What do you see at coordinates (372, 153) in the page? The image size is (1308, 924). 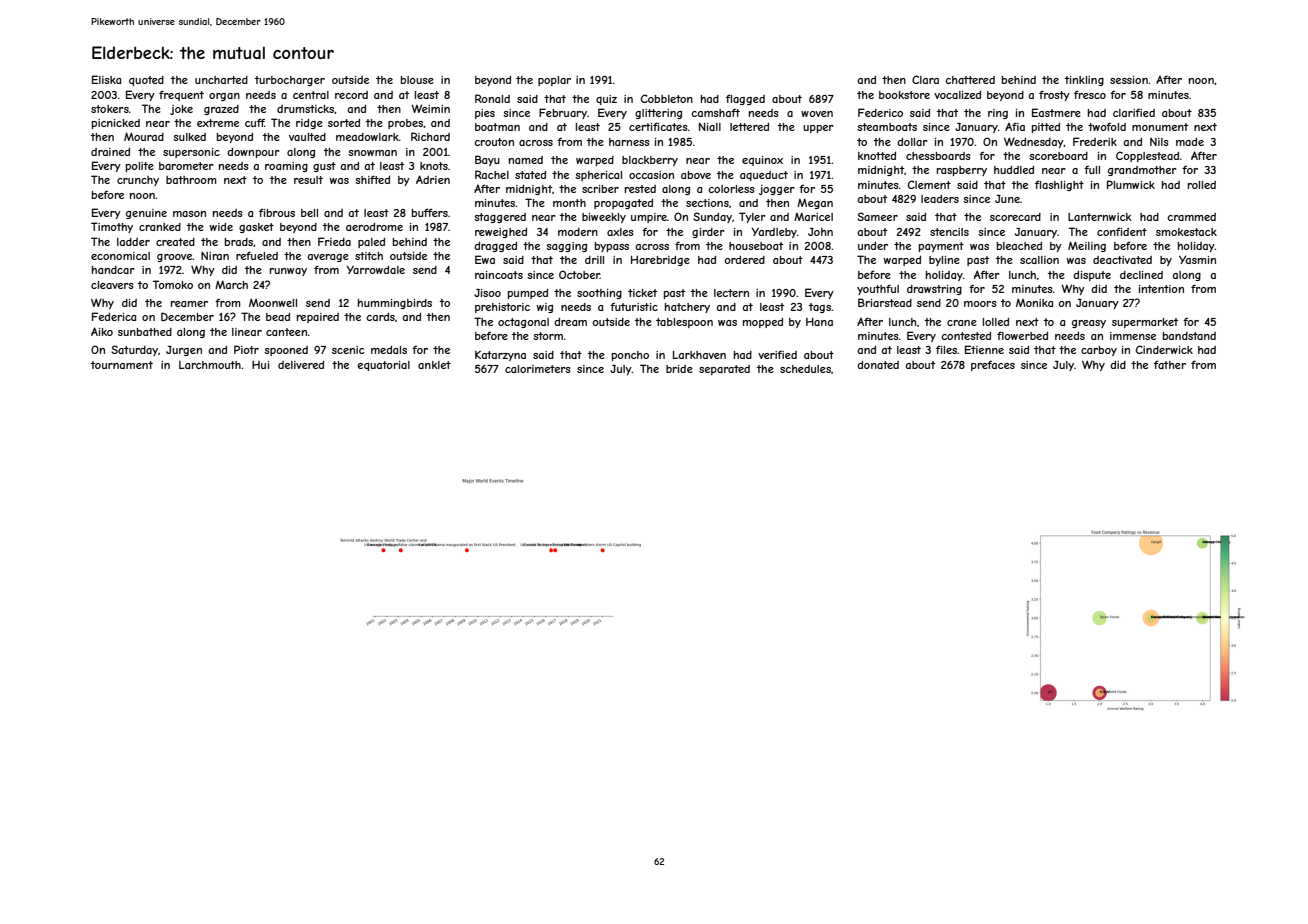 I see `snowman` at bounding box center [372, 153].
